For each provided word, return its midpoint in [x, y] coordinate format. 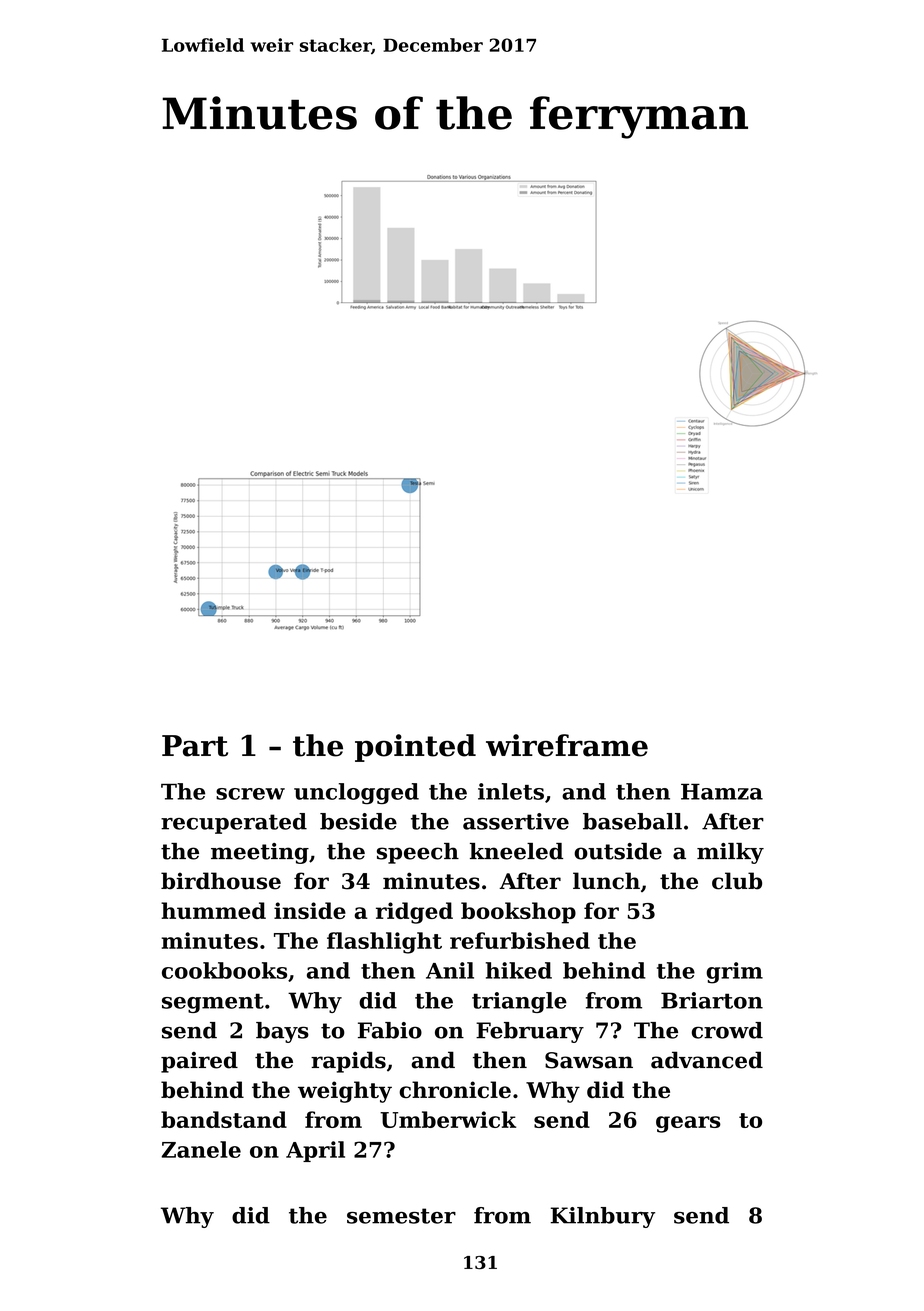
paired [199, 1062]
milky [730, 853]
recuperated [234, 823]
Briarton [712, 1000]
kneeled [516, 851]
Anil [450, 970]
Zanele [201, 1149]
